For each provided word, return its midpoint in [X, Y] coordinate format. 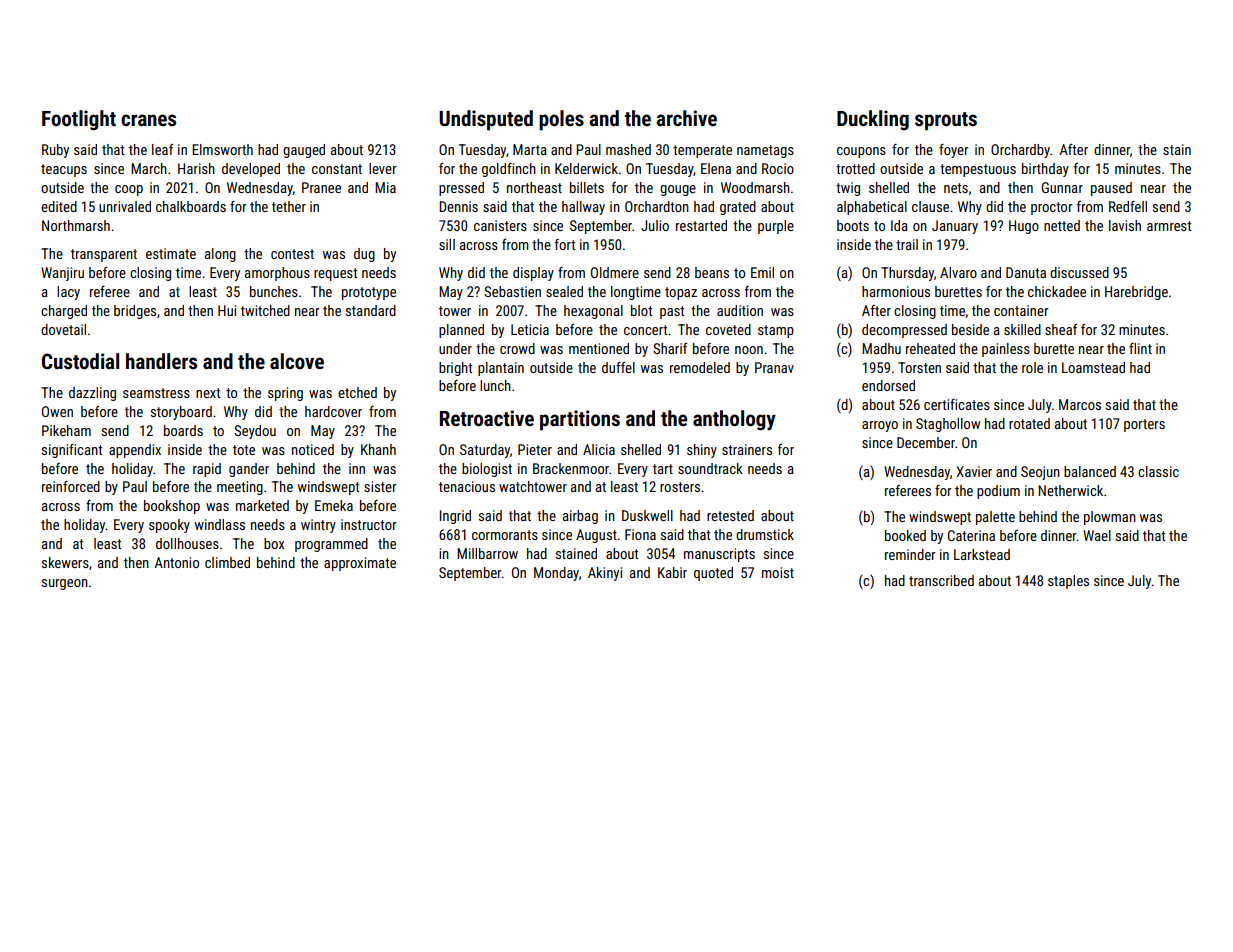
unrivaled [125, 206]
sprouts [946, 121]
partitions [580, 420]
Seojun [1040, 473]
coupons [861, 152]
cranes [148, 120]
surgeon [65, 584]
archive [686, 118]
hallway [583, 208]
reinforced [71, 486]
